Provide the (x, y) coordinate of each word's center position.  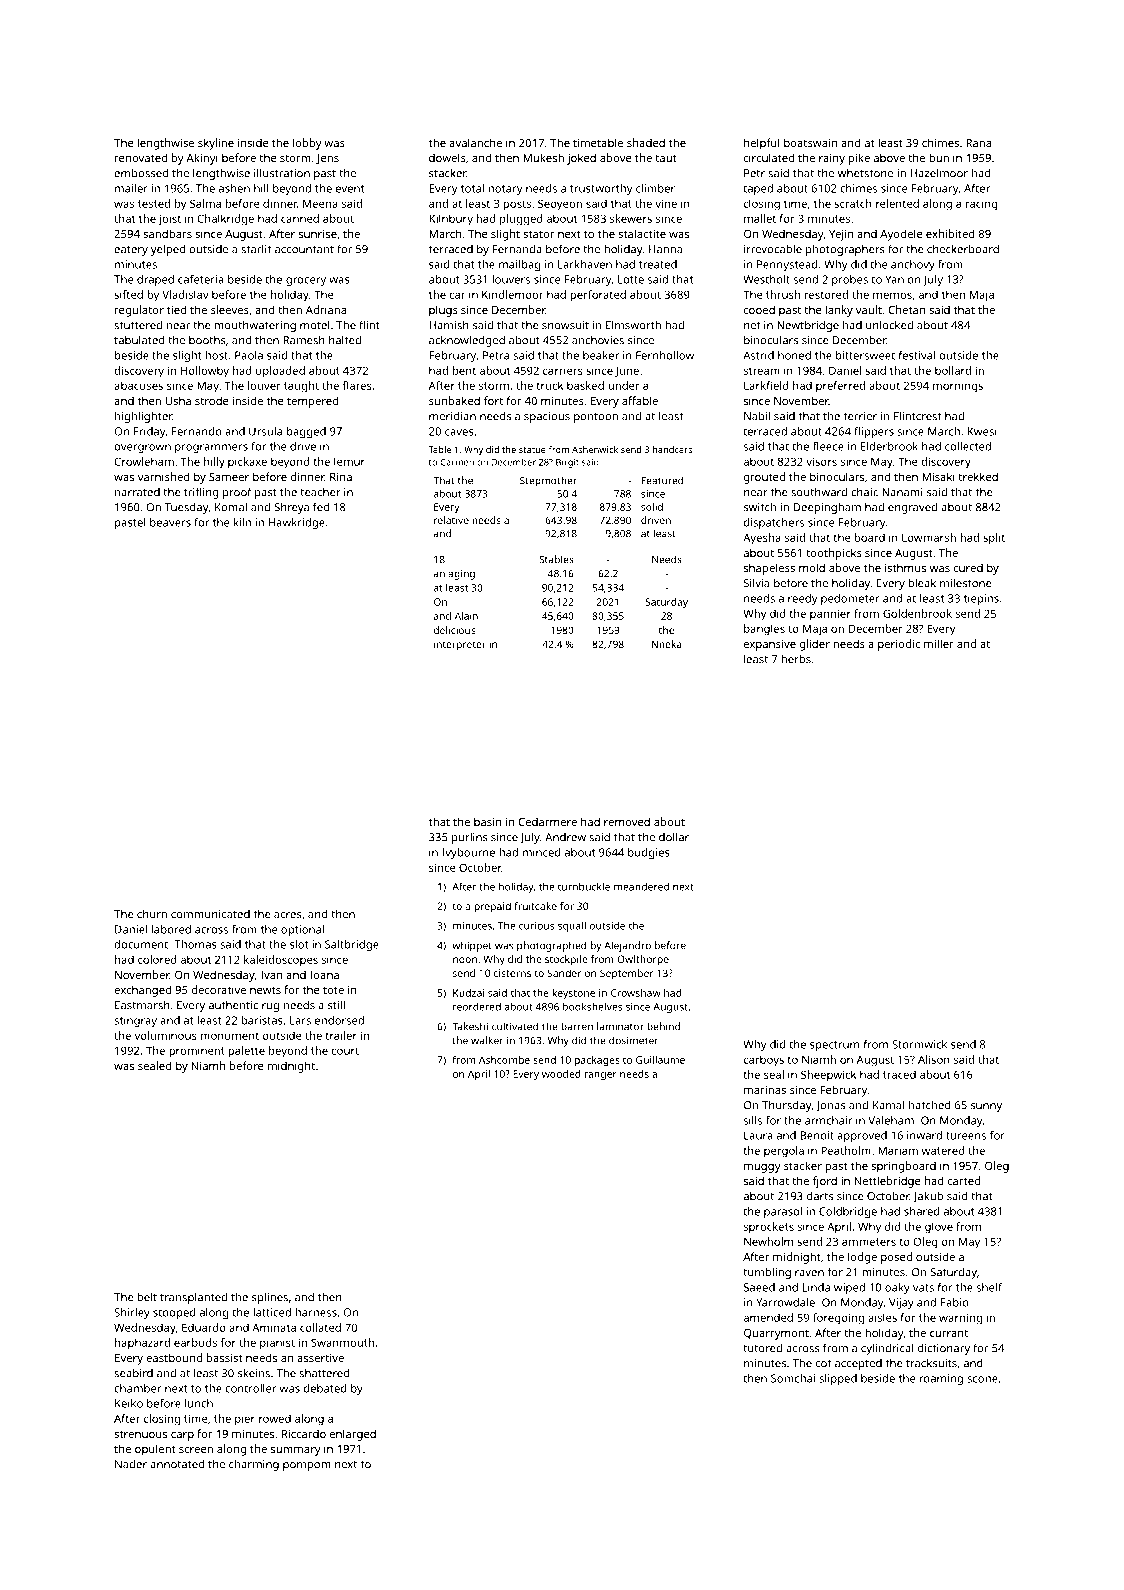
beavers (170, 522)
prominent (197, 1052)
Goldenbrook (917, 613)
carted (964, 1180)
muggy (762, 1168)
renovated (141, 157)
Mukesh (543, 157)
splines (270, 1298)
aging (461, 575)
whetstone (865, 173)
